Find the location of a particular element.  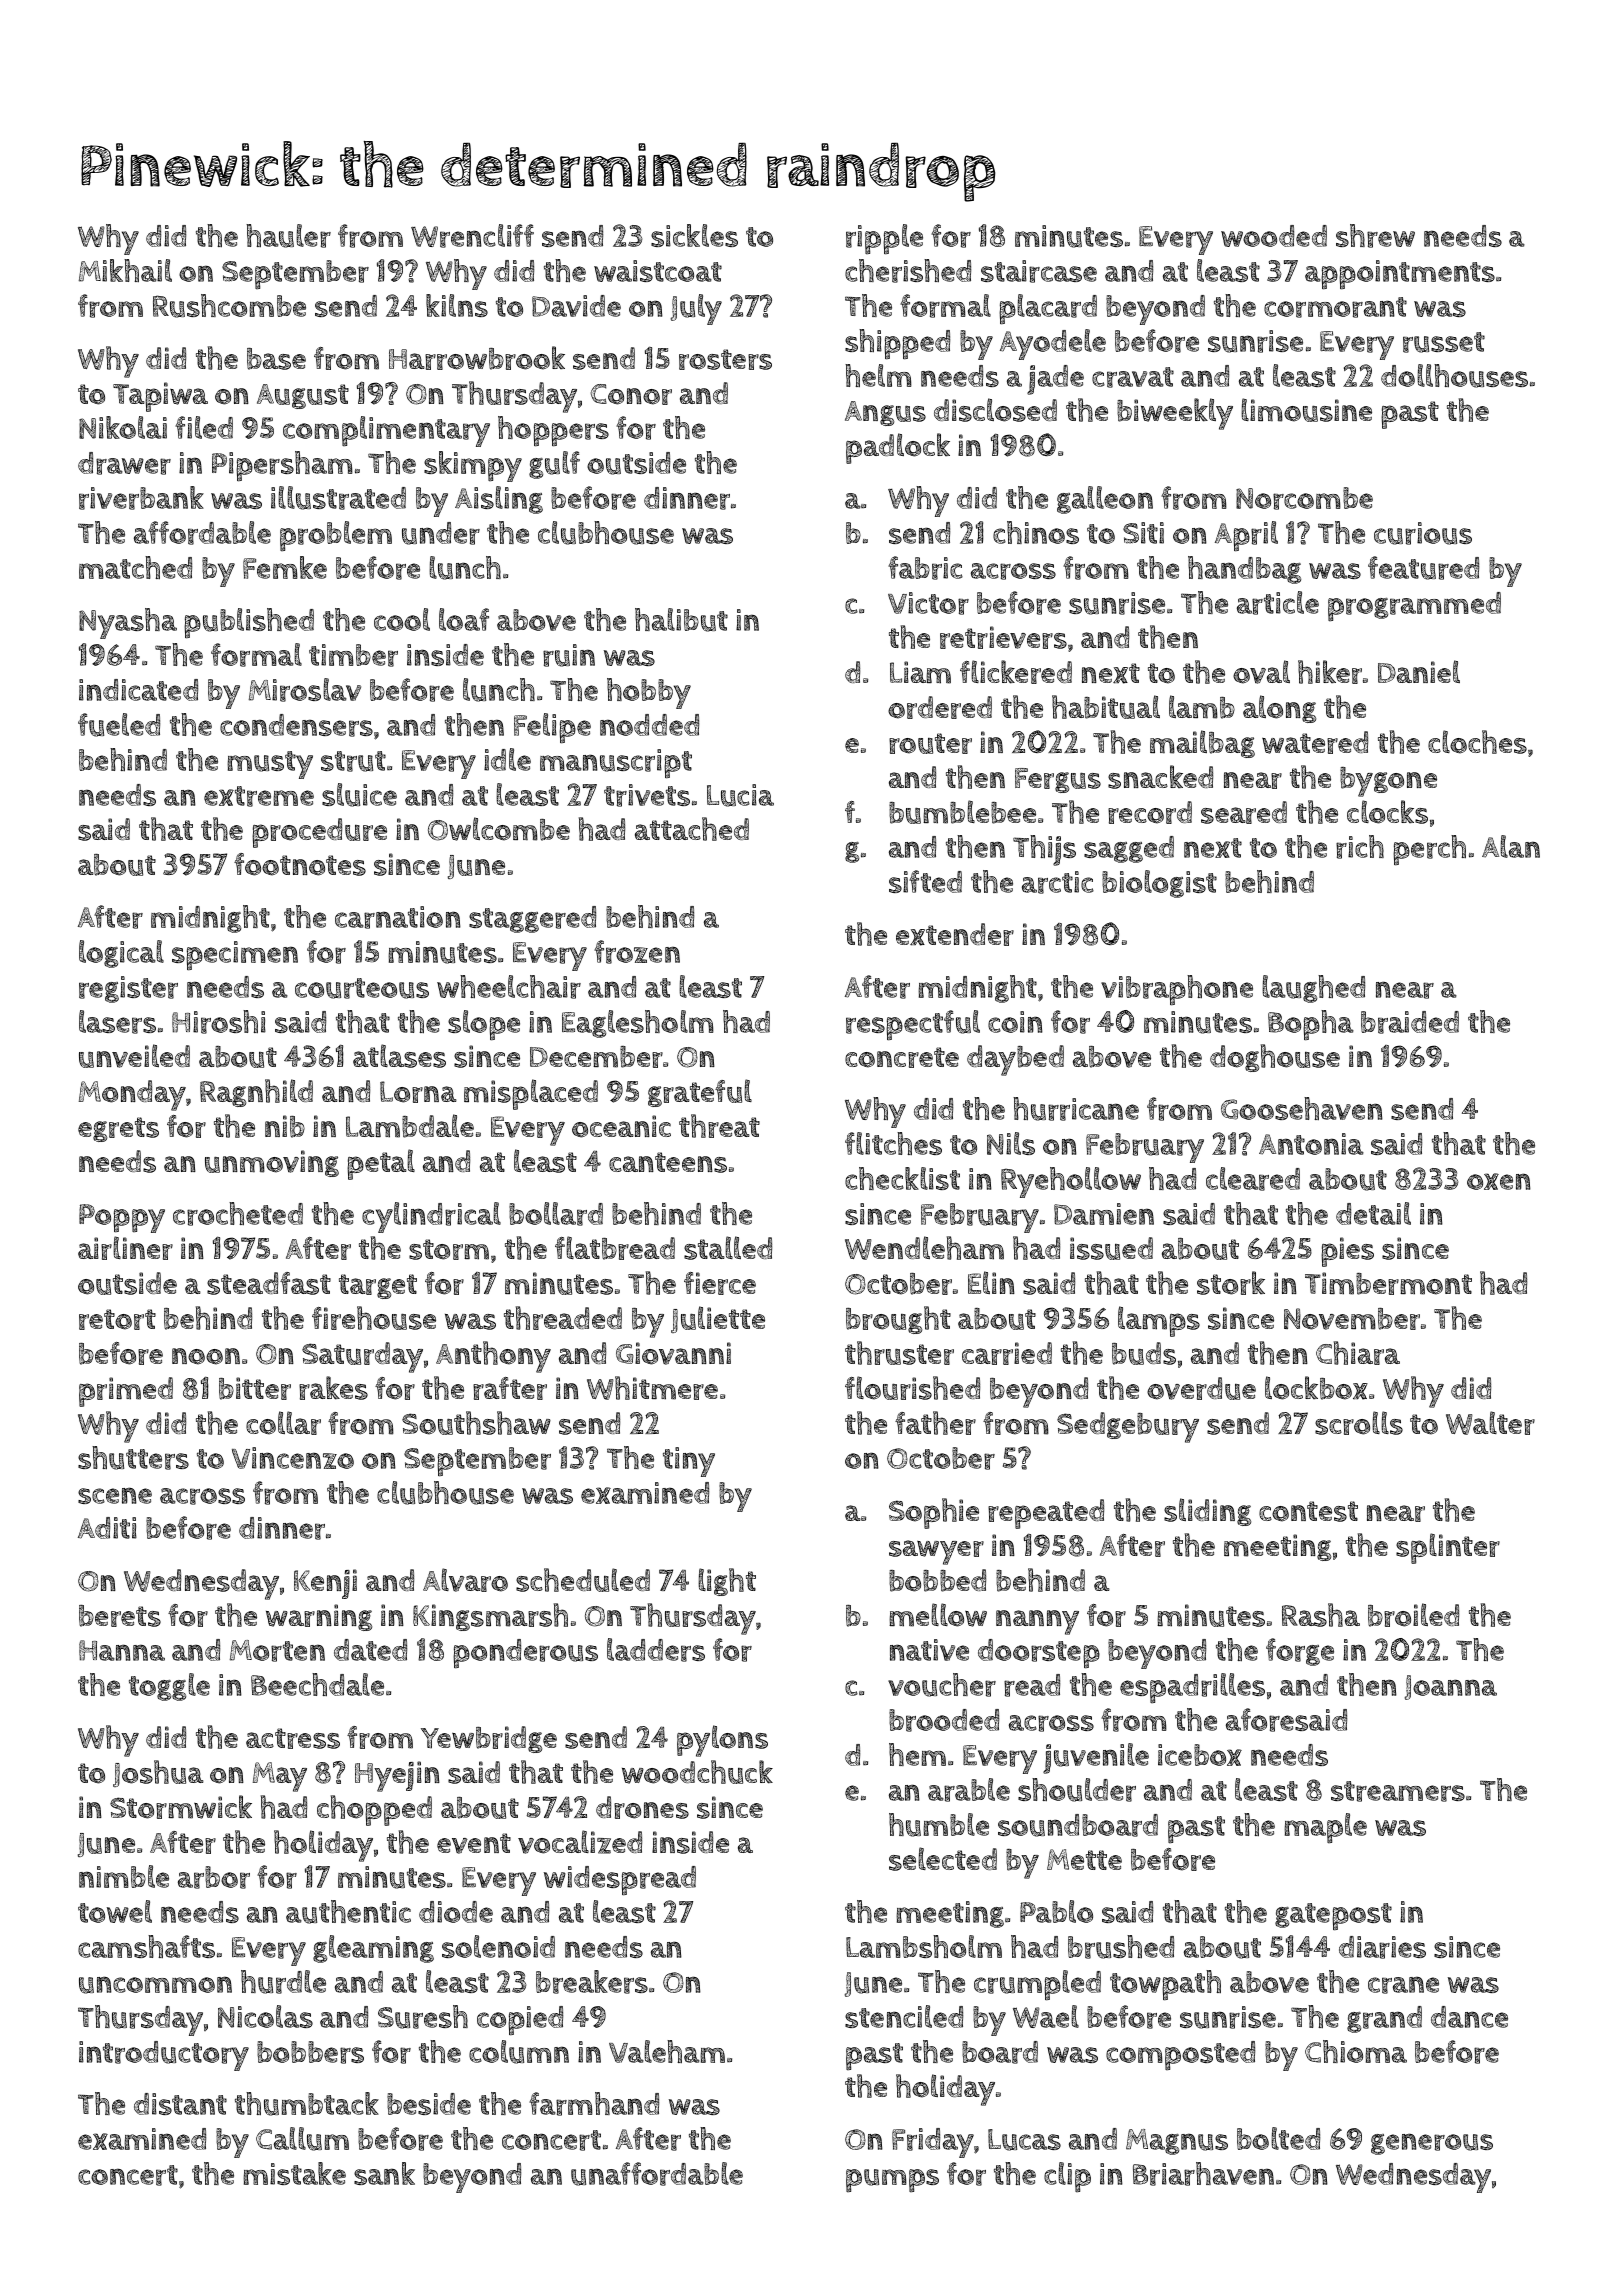

Mikhail is located at coordinates (125, 270).
